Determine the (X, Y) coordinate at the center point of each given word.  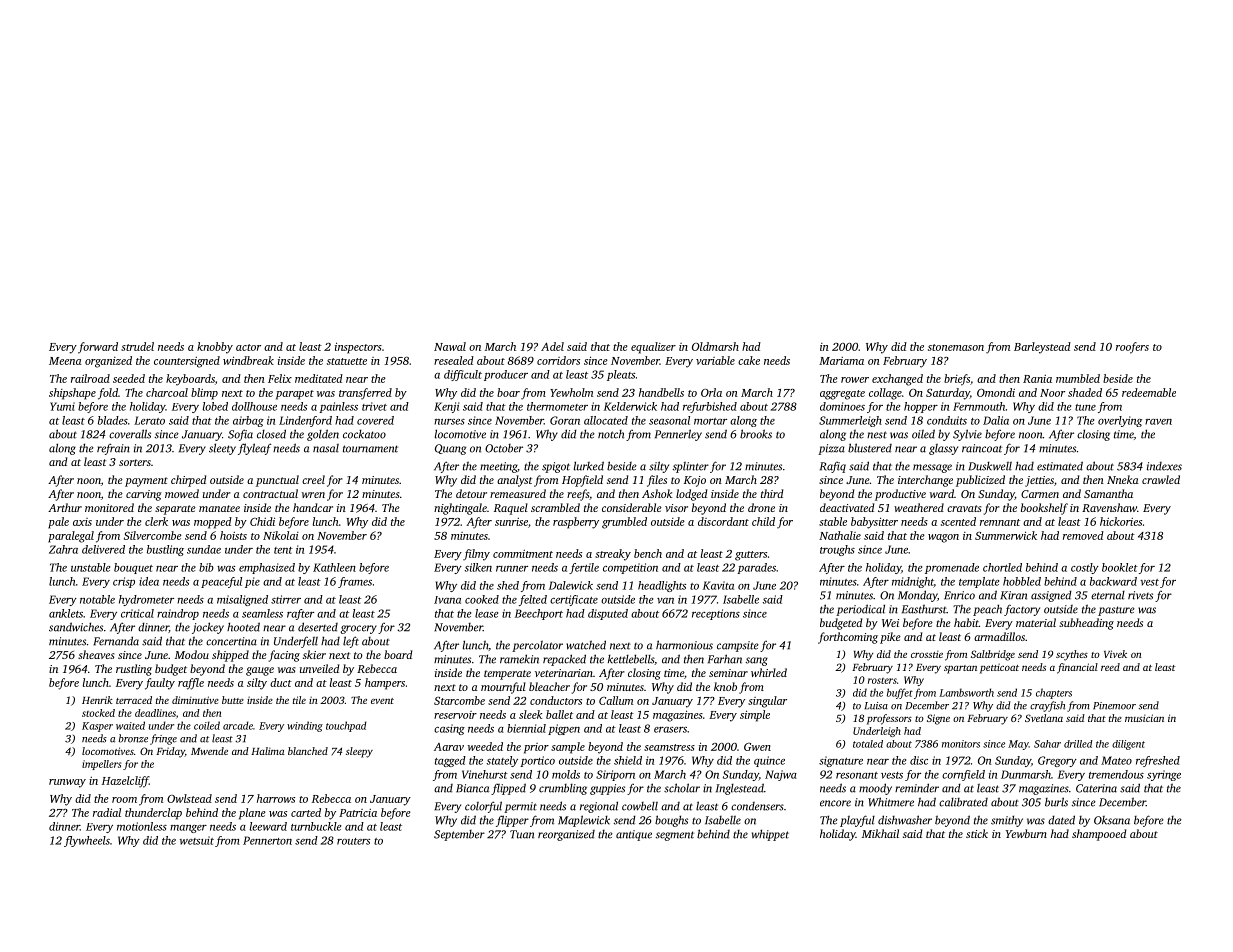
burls (1056, 802)
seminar (728, 673)
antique (634, 835)
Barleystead (1042, 348)
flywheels (87, 841)
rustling (134, 670)
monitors (961, 744)
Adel (552, 346)
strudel (137, 346)
